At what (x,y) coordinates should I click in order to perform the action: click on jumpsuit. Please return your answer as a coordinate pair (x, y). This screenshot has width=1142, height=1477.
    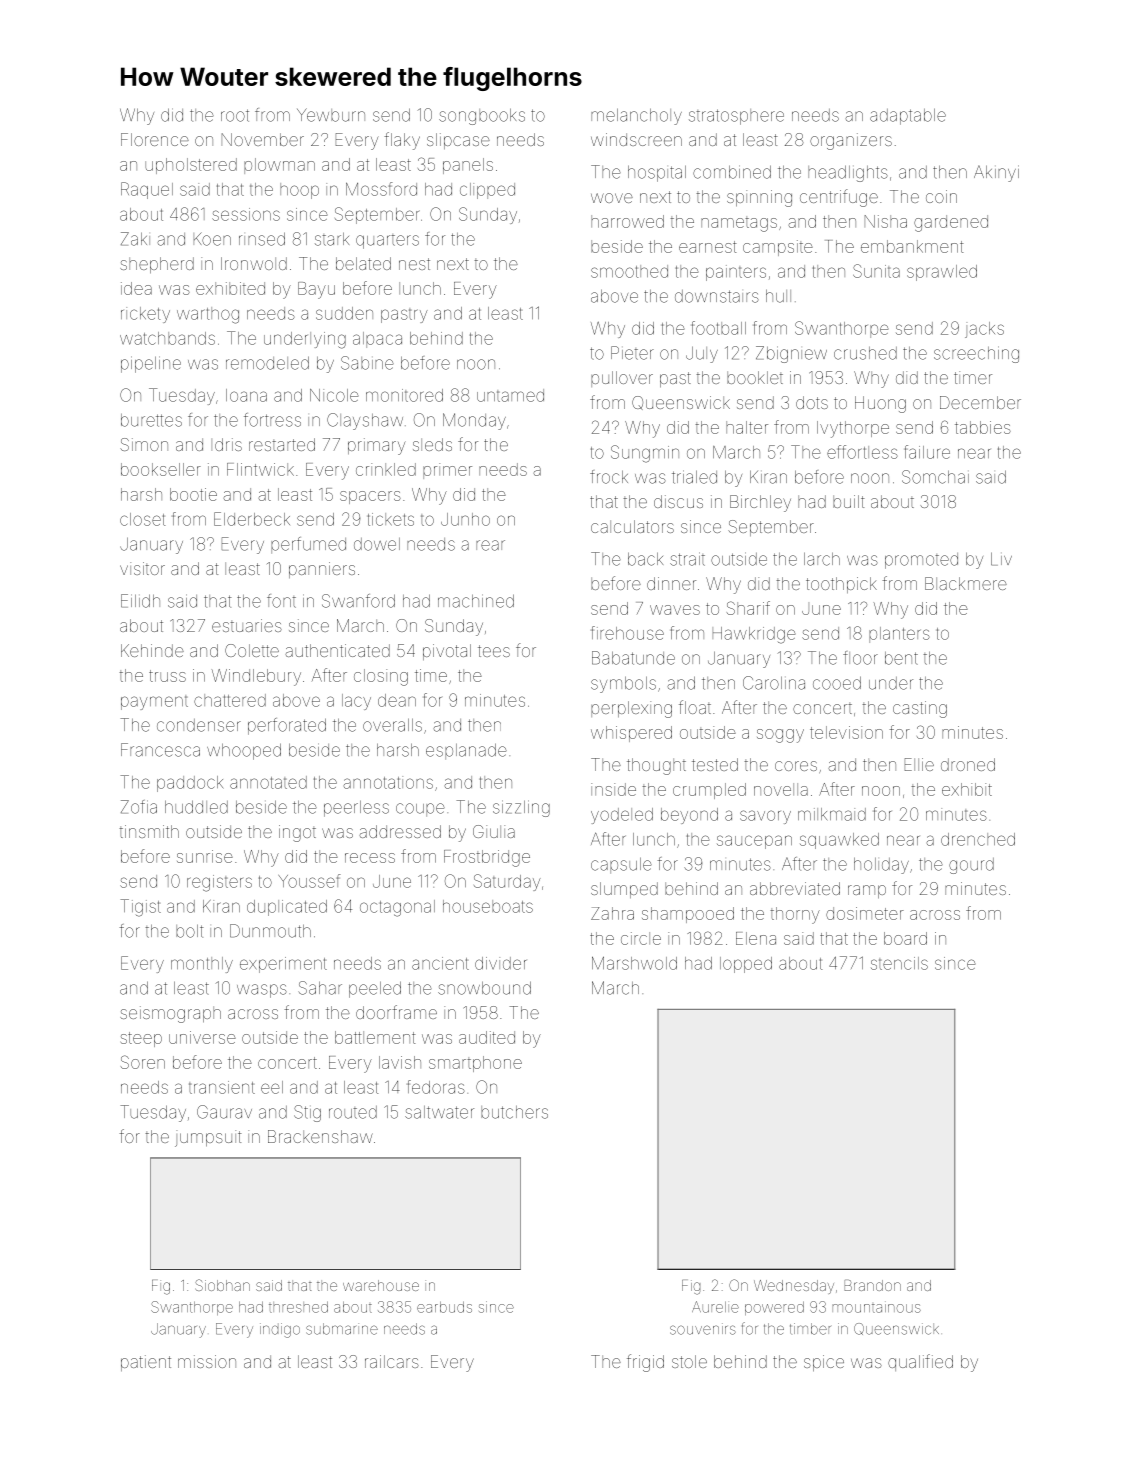
    Looking at the image, I should click on (208, 1138).
